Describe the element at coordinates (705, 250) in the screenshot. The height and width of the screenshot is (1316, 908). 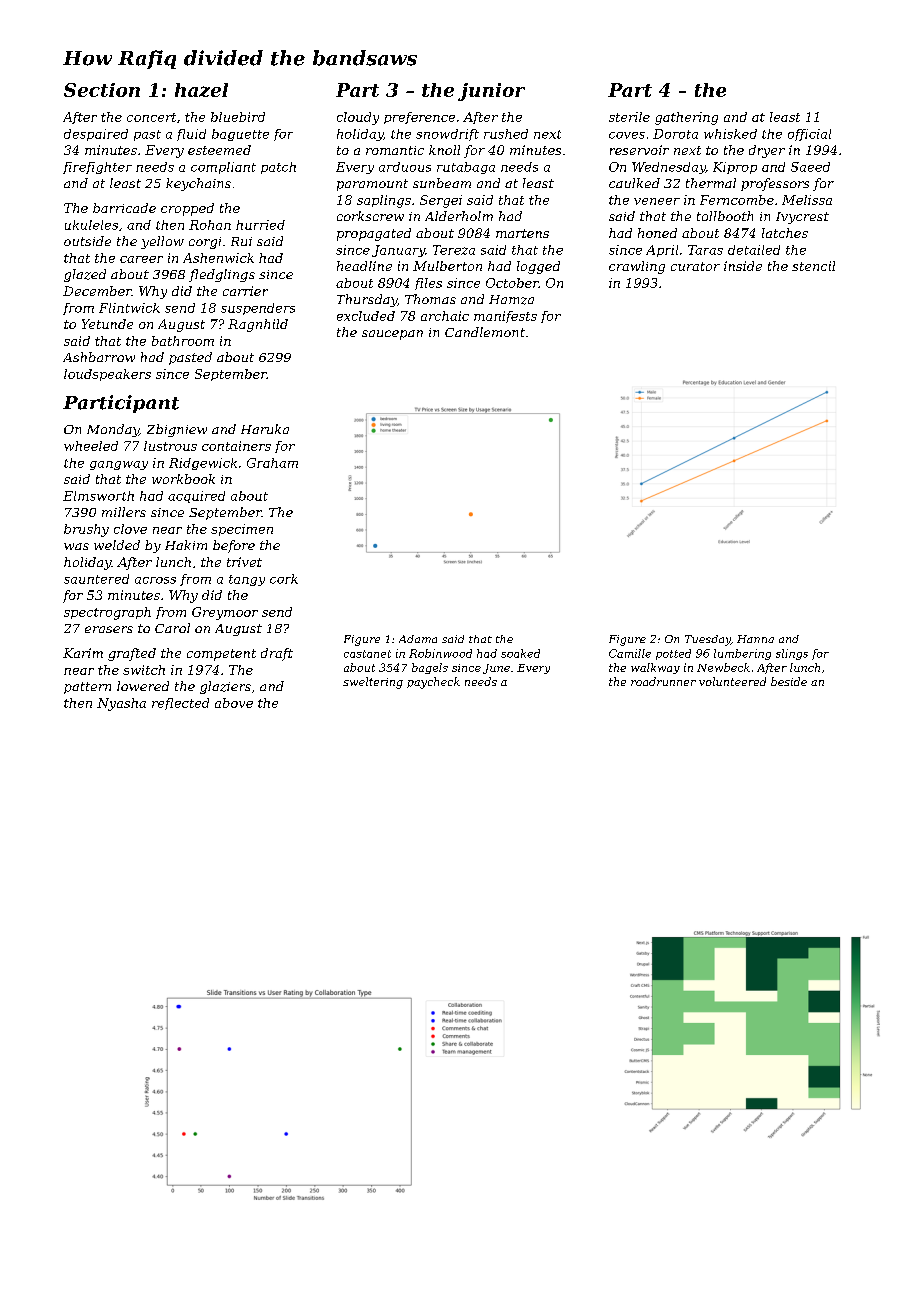
I see `Taras` at that location.
